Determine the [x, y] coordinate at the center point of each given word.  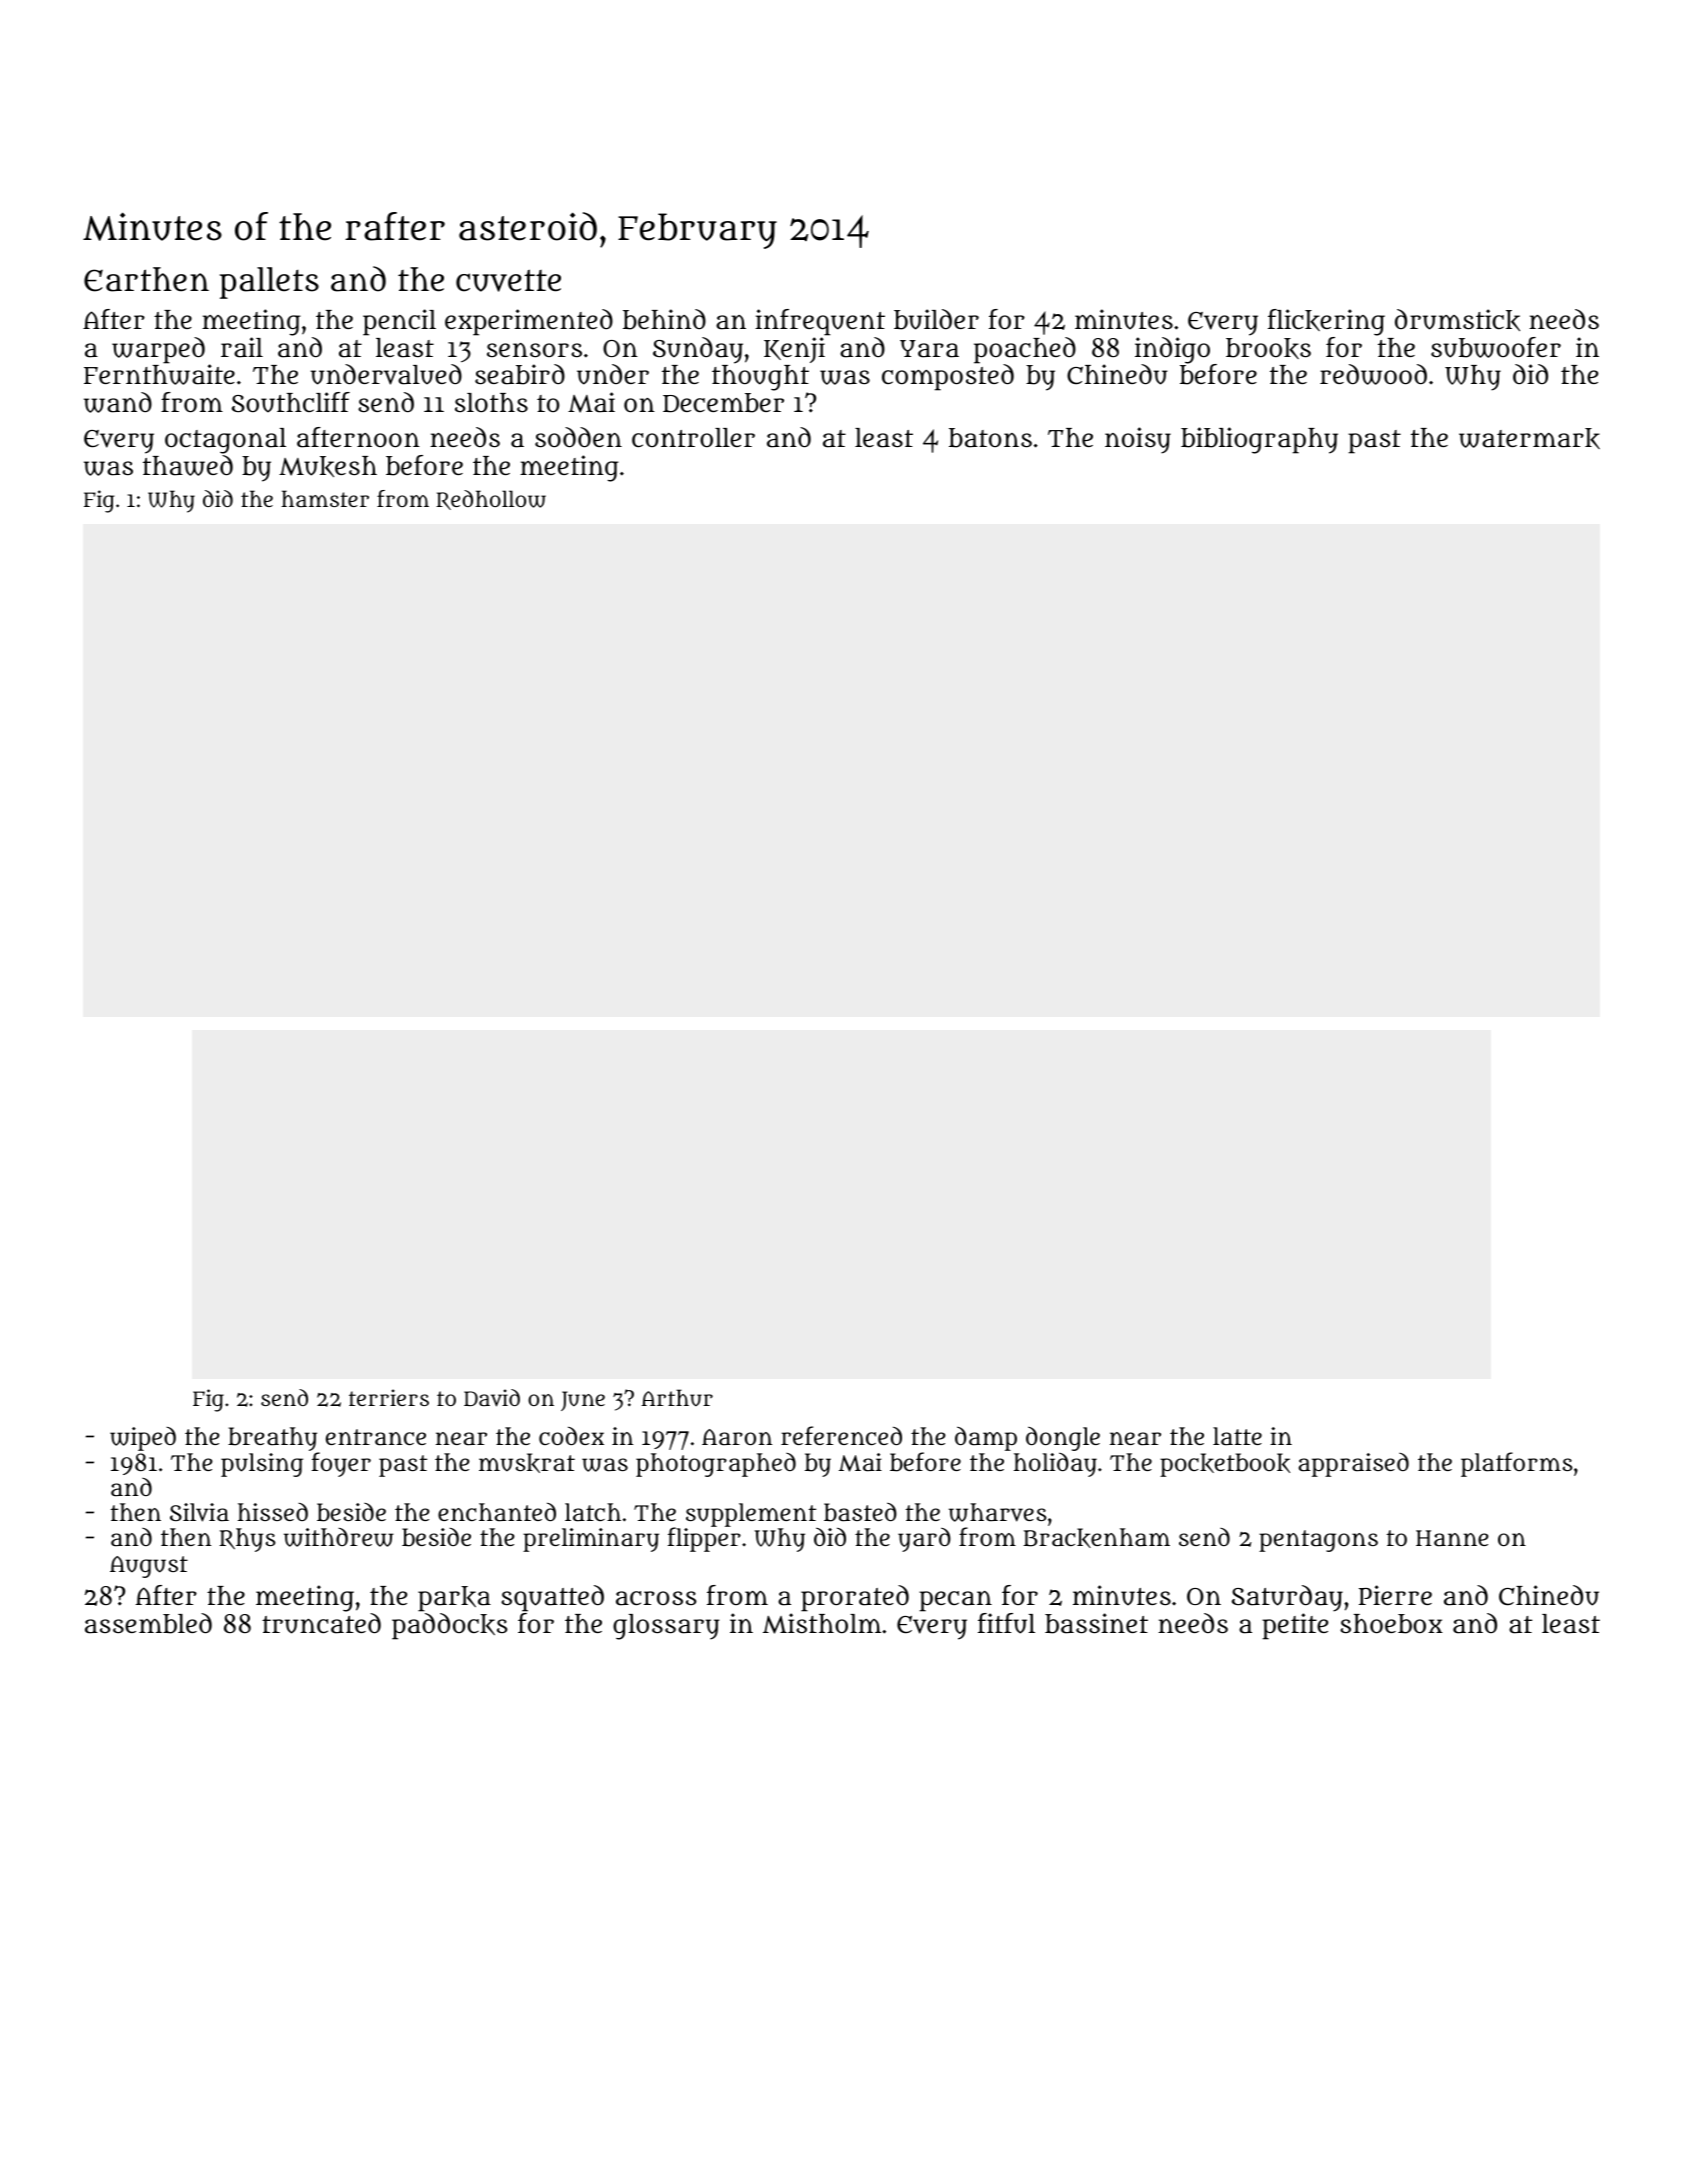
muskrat [527, 1463]
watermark [1529, 438]
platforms [1517, 1464]
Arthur [677, 1397]
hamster [325, 498]
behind [664, 319]
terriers [389, 1397]
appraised [1354, 1465]
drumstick [1457, 320]
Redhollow [491, 500]
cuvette [508, 280]
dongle [1063, 1438]
